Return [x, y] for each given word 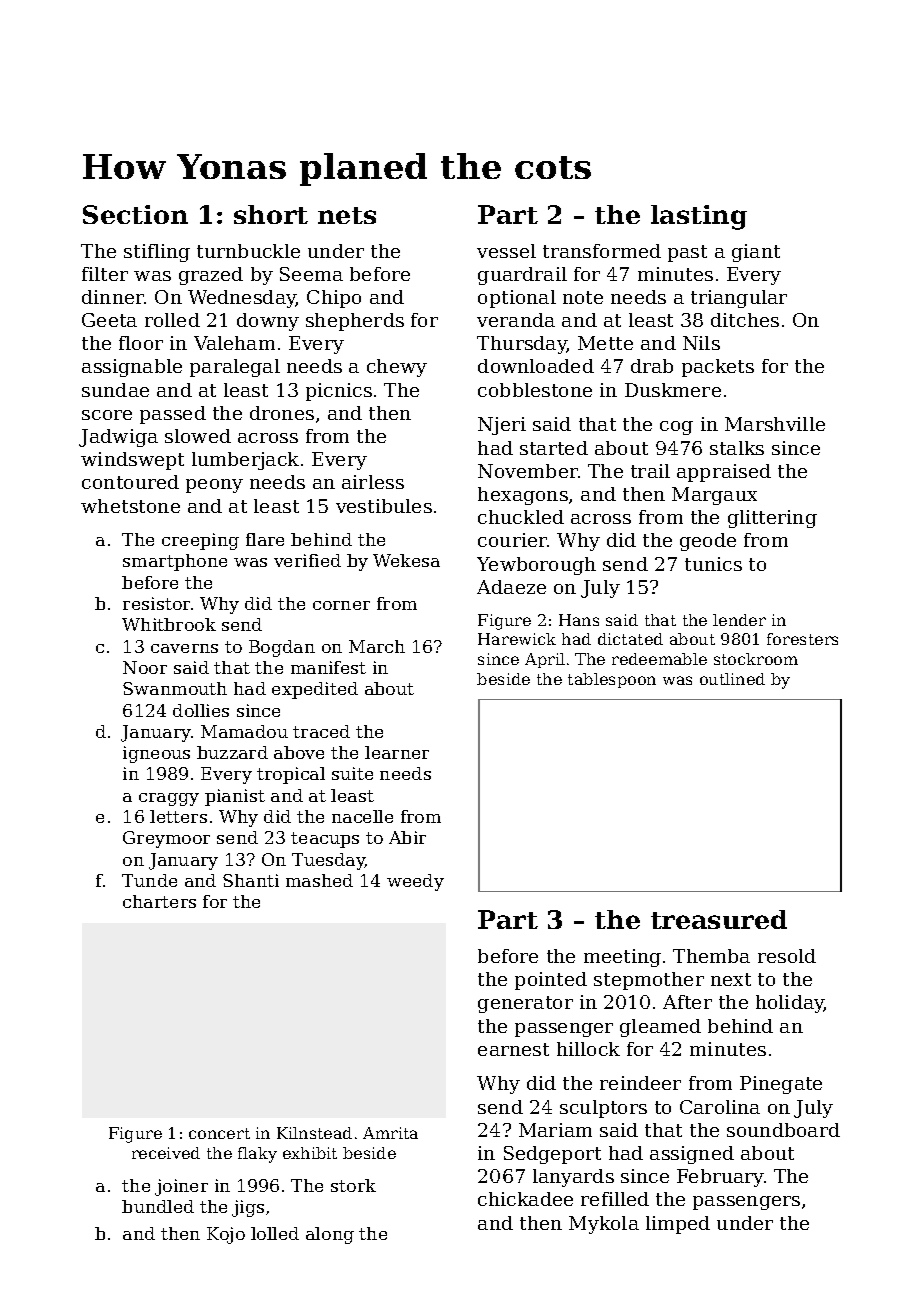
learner [397, 752]
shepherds [355, 322]
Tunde [149, 880]
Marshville [775, 424]
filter [105, 274]
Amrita [390, 1133]
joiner [181, 1187]
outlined [732, 679]
